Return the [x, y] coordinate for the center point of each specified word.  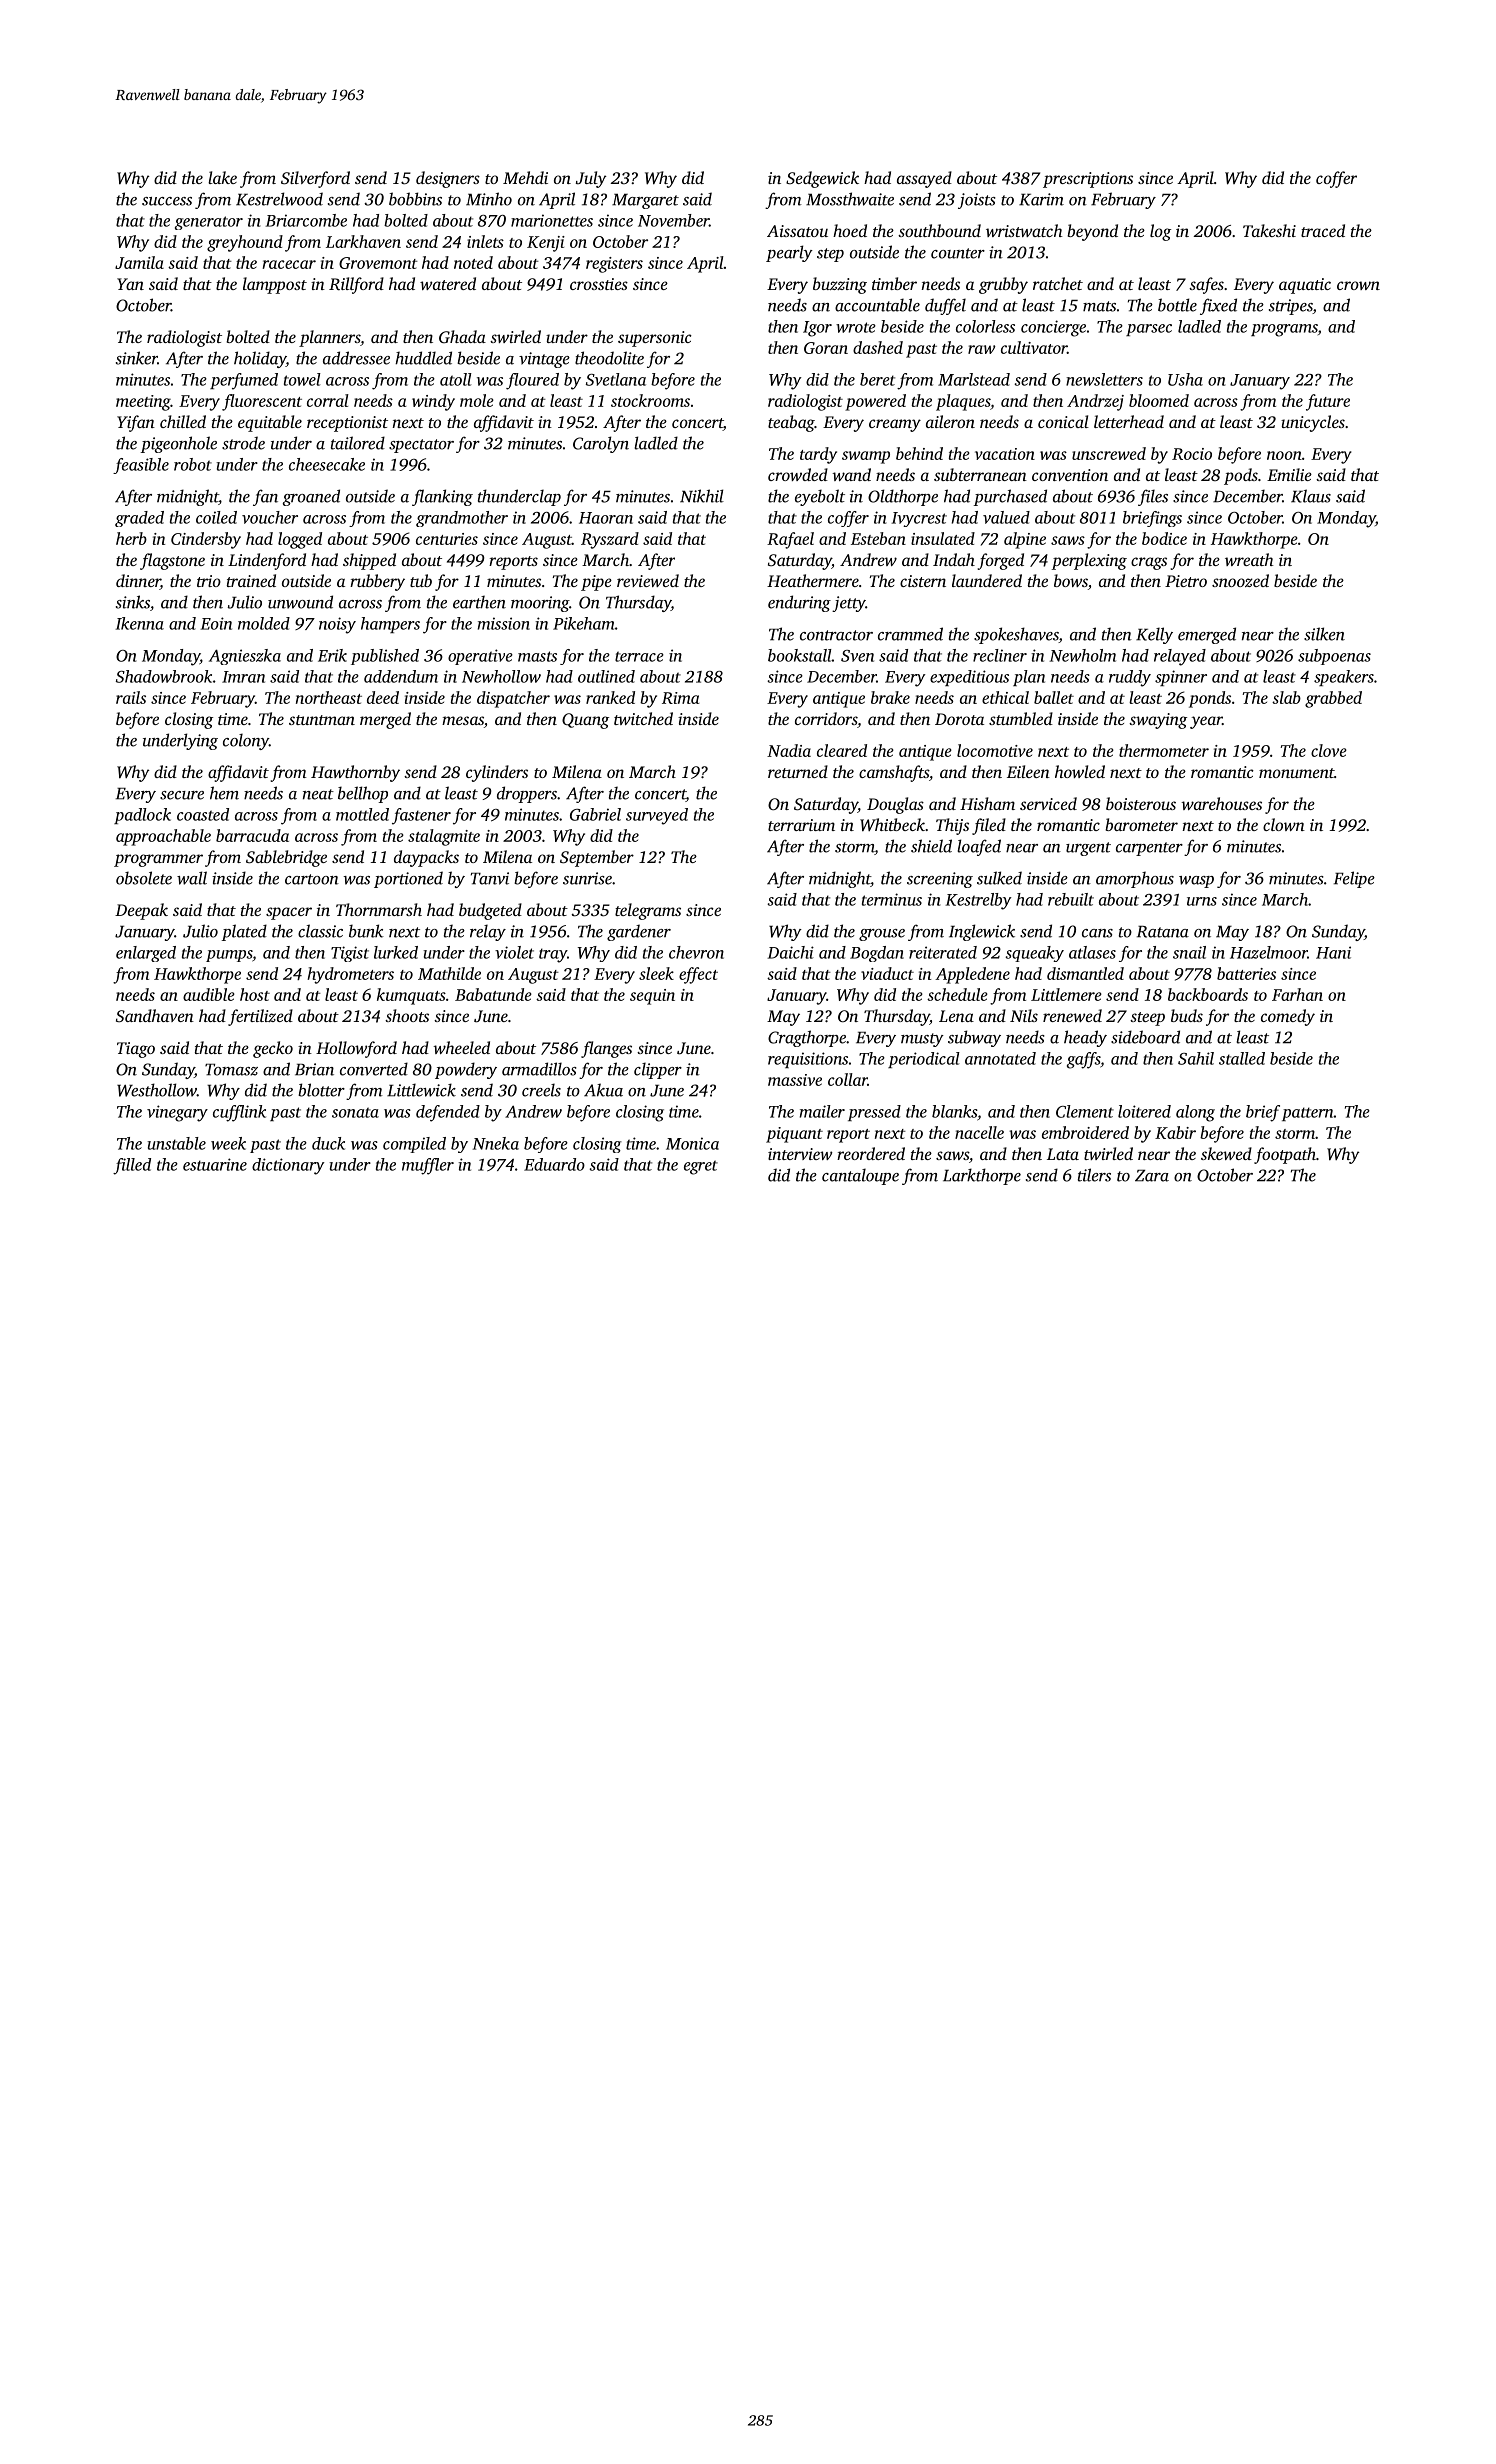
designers [448, 179]
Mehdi [525, 177]
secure [182, 795]
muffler [428, 1166]
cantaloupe [860, 1176]
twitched [643, 718]
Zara [1152, 1176]
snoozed [1240, 580]
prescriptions [1088, 180]
